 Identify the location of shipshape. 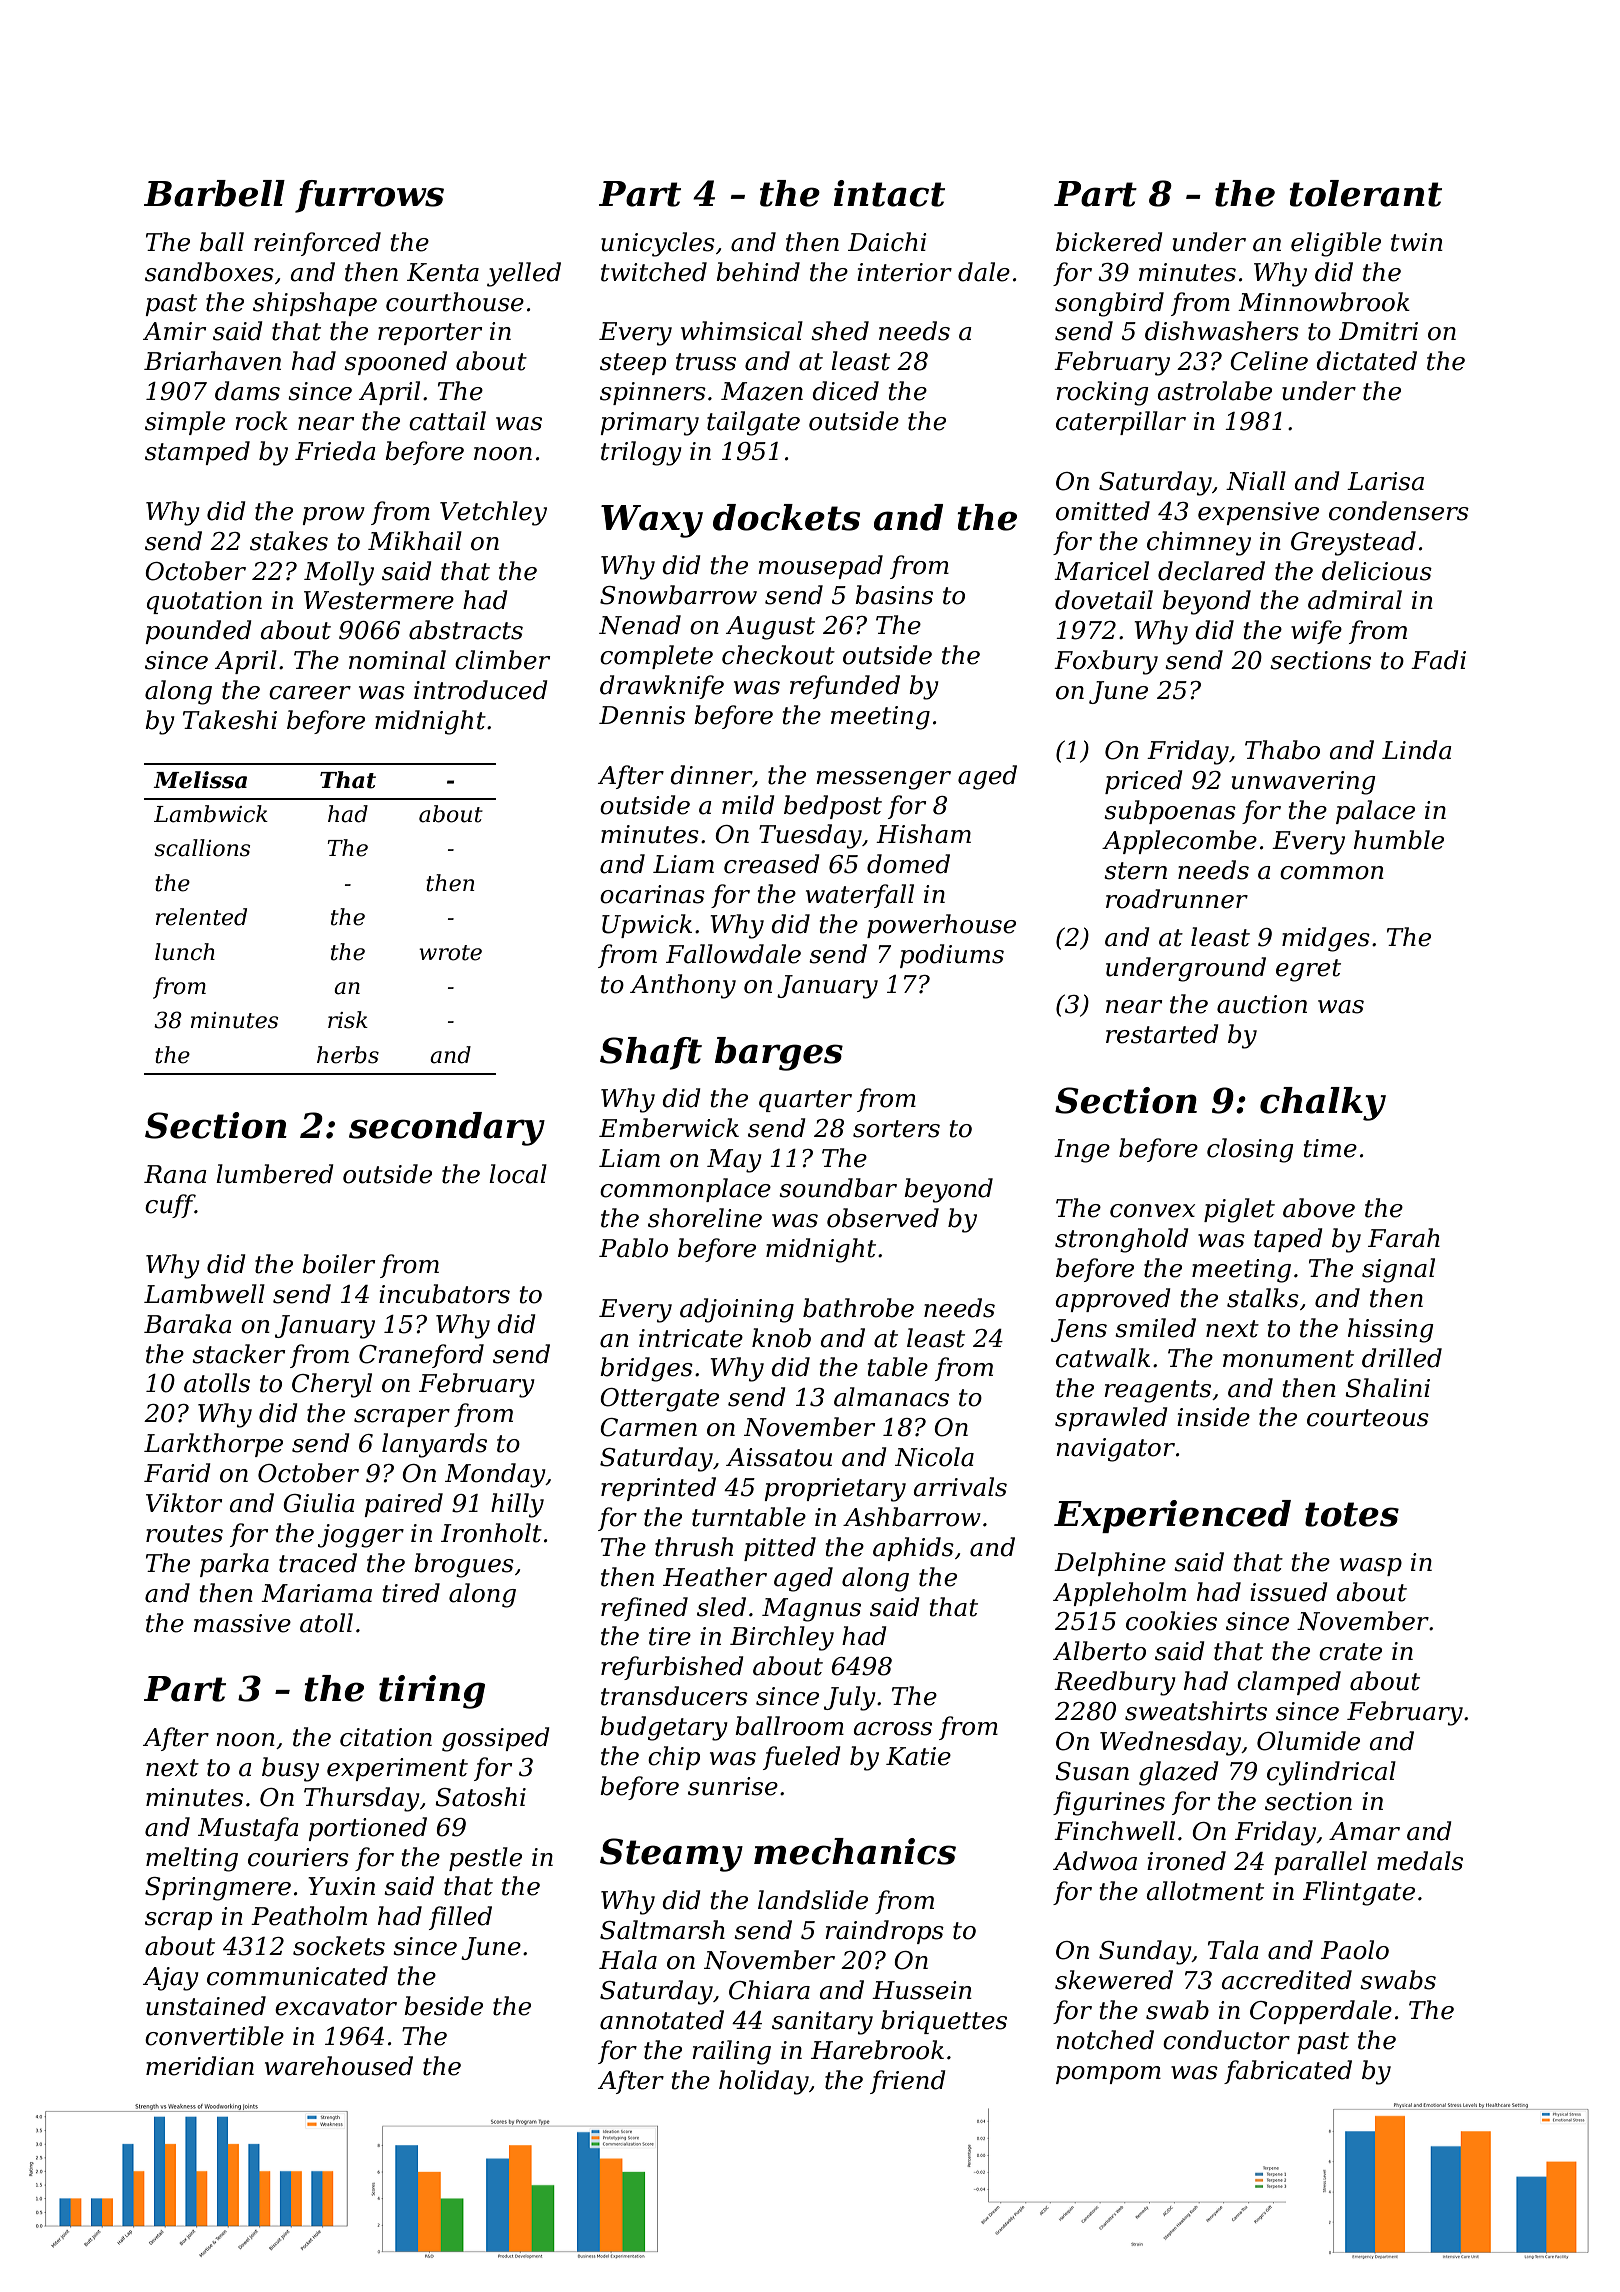
(315, 304).
